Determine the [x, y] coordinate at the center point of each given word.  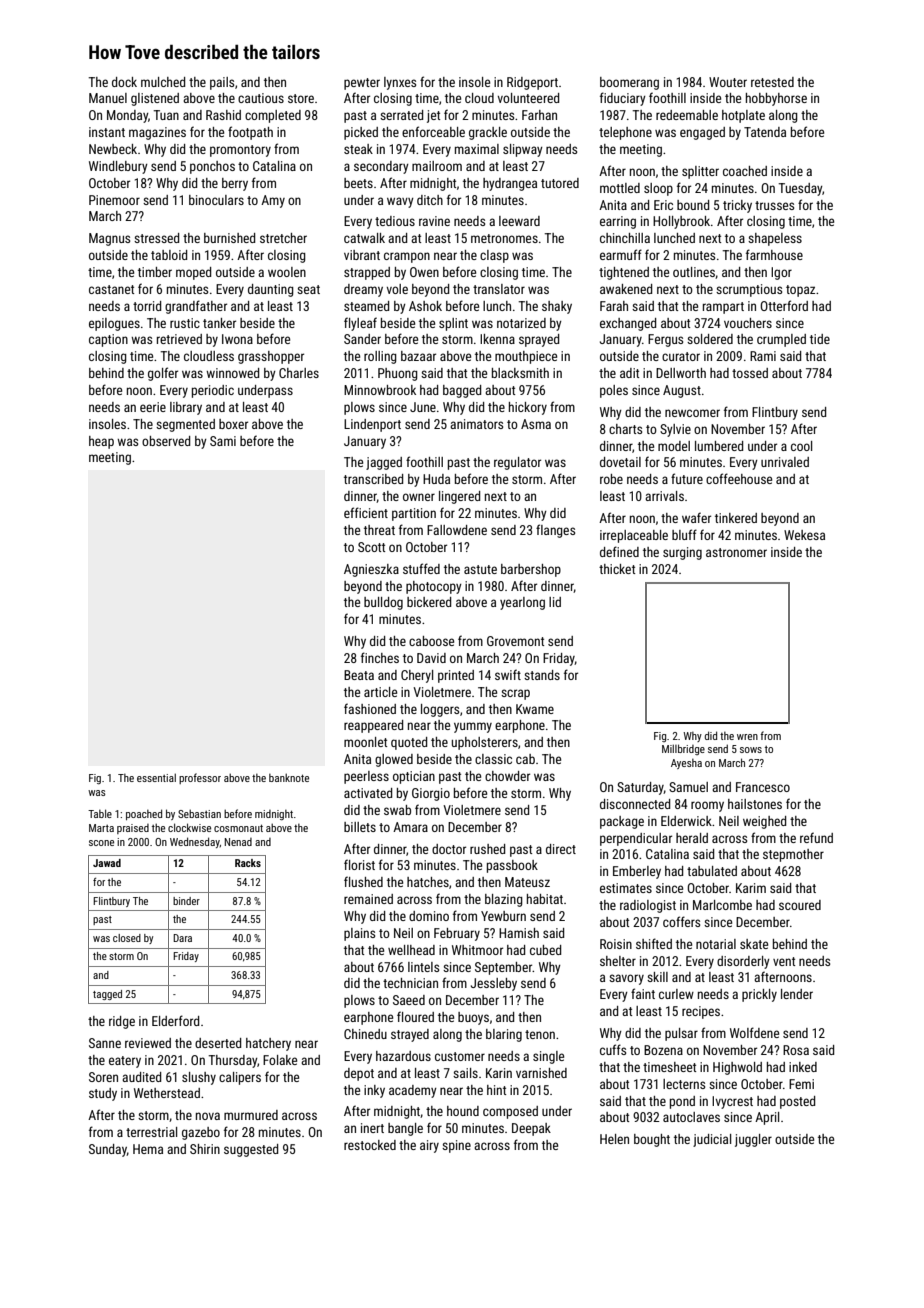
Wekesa [804, 535]
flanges [555, 531]
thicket [617, 569]
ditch [430, 200]
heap [101, 442]
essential [156, 777]
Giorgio [431, 794]
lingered [459, 497]
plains [359, 934]
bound [693, 205]
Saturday [640, 788]
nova [208, 1116]
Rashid [223, 115]
